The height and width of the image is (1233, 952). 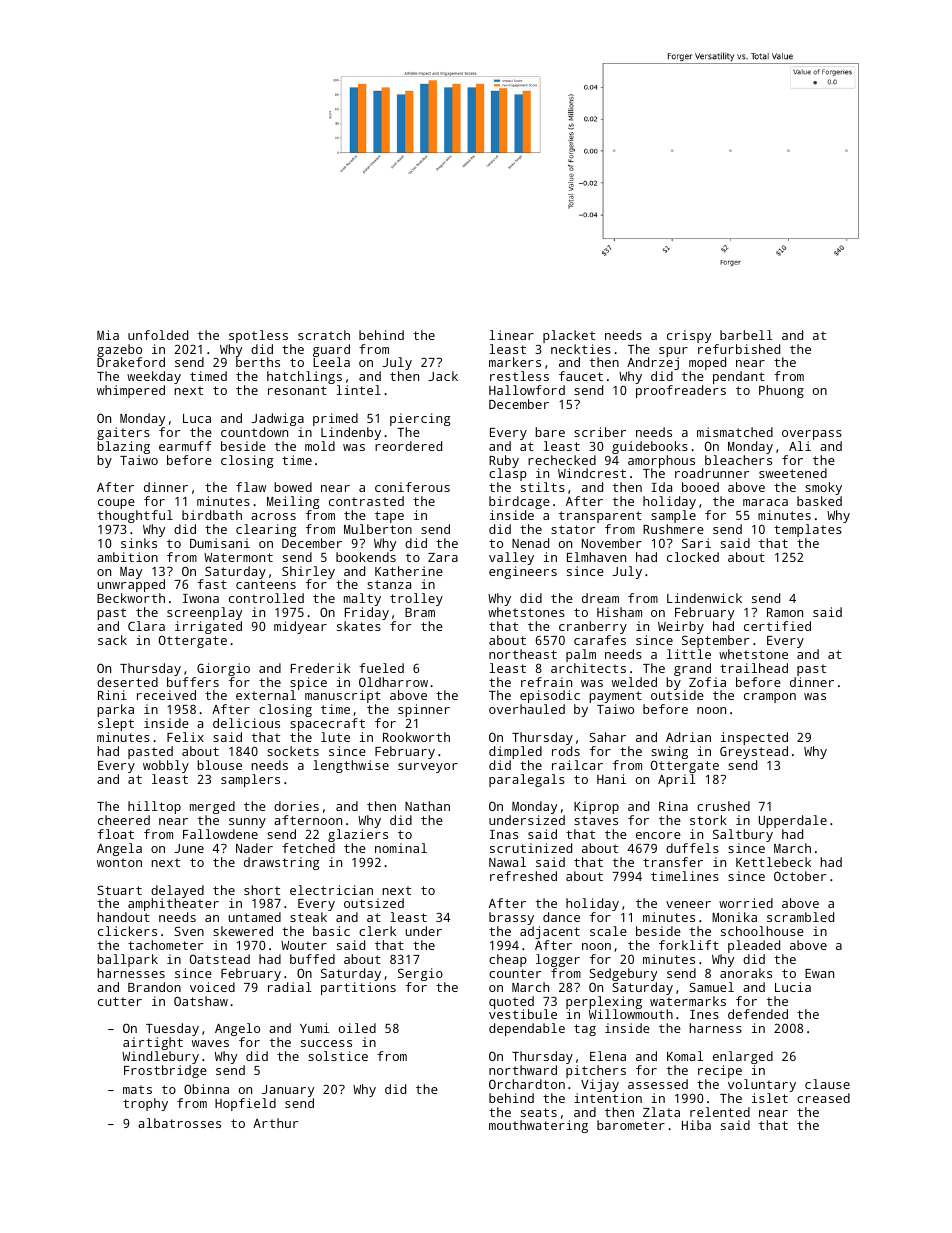 I want to click on sunny, so click(x=247, y=823).
